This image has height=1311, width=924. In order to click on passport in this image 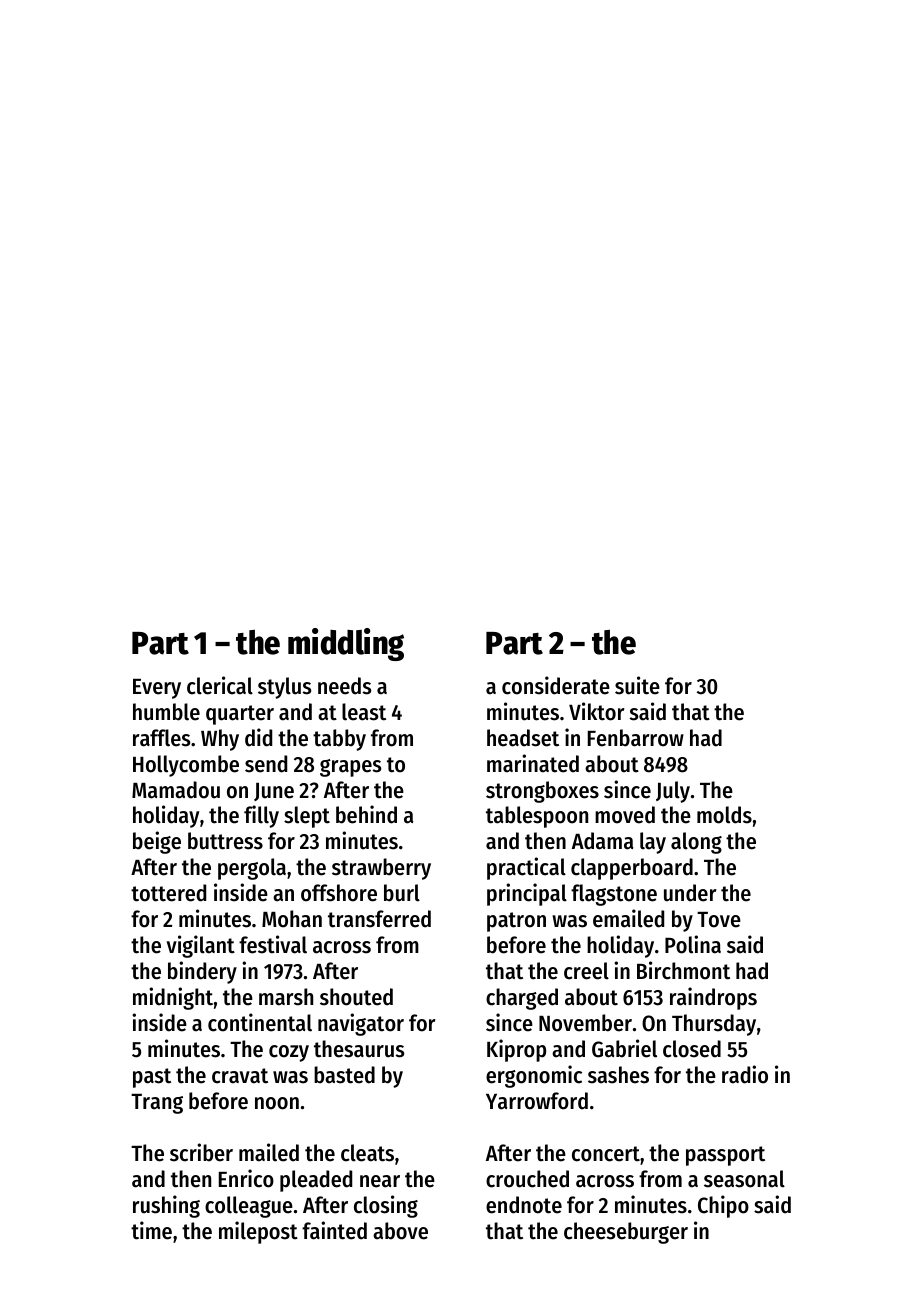, I will do `click(725, 1156)`.
